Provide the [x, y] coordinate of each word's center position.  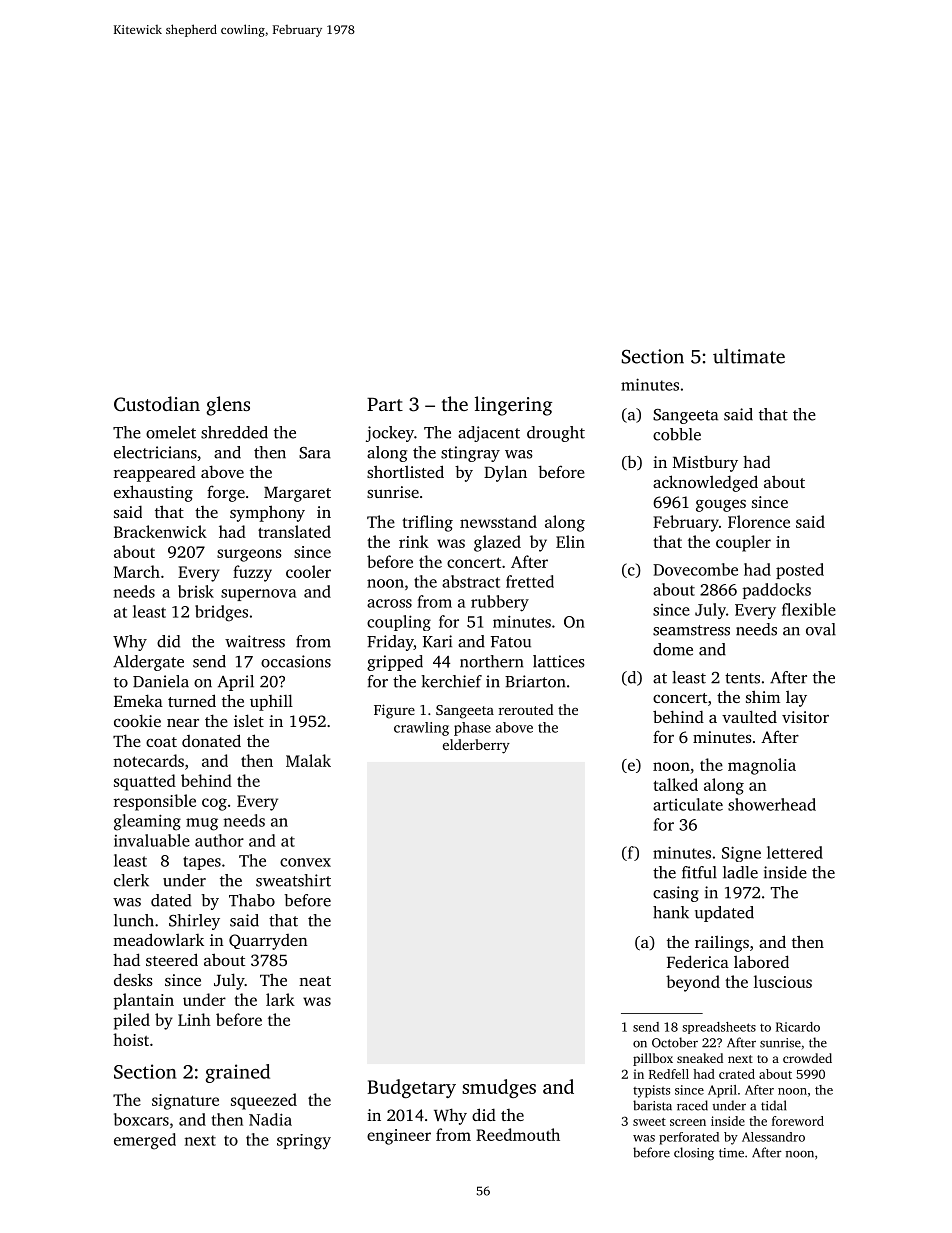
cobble [677, 434]
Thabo [252, 900]
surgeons [249, 555]
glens [228, 406]
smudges [499, 1088]
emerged [145, 1141]
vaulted [749, 716]
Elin [570, 541]
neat [315, 981]
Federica [698, 961]
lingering [513, 406]
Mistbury [705, 463]
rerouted [526, 709]
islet [249, 720]
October [675, 1042]
